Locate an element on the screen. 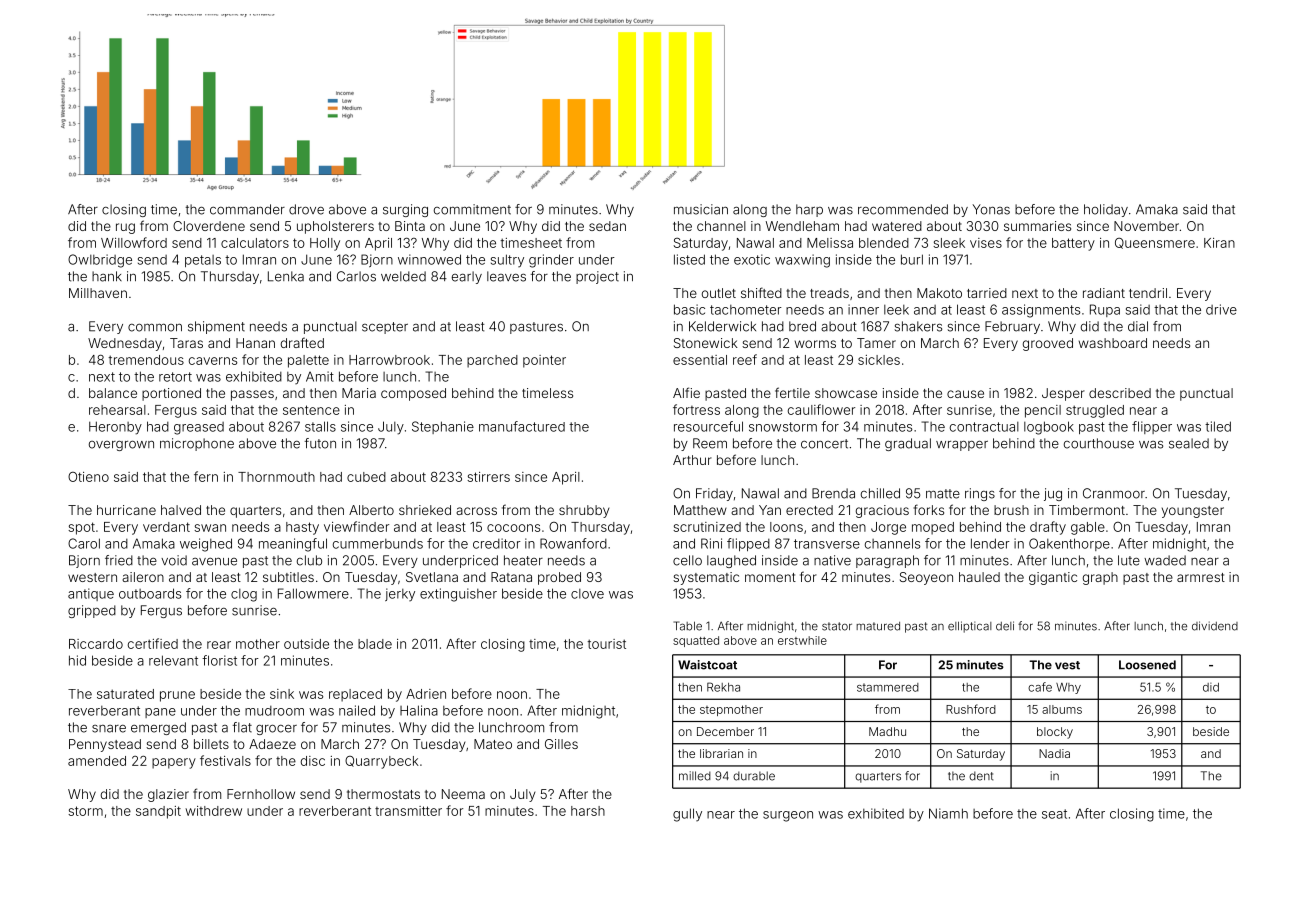  transmitter is located at coordinates (408, 811).
